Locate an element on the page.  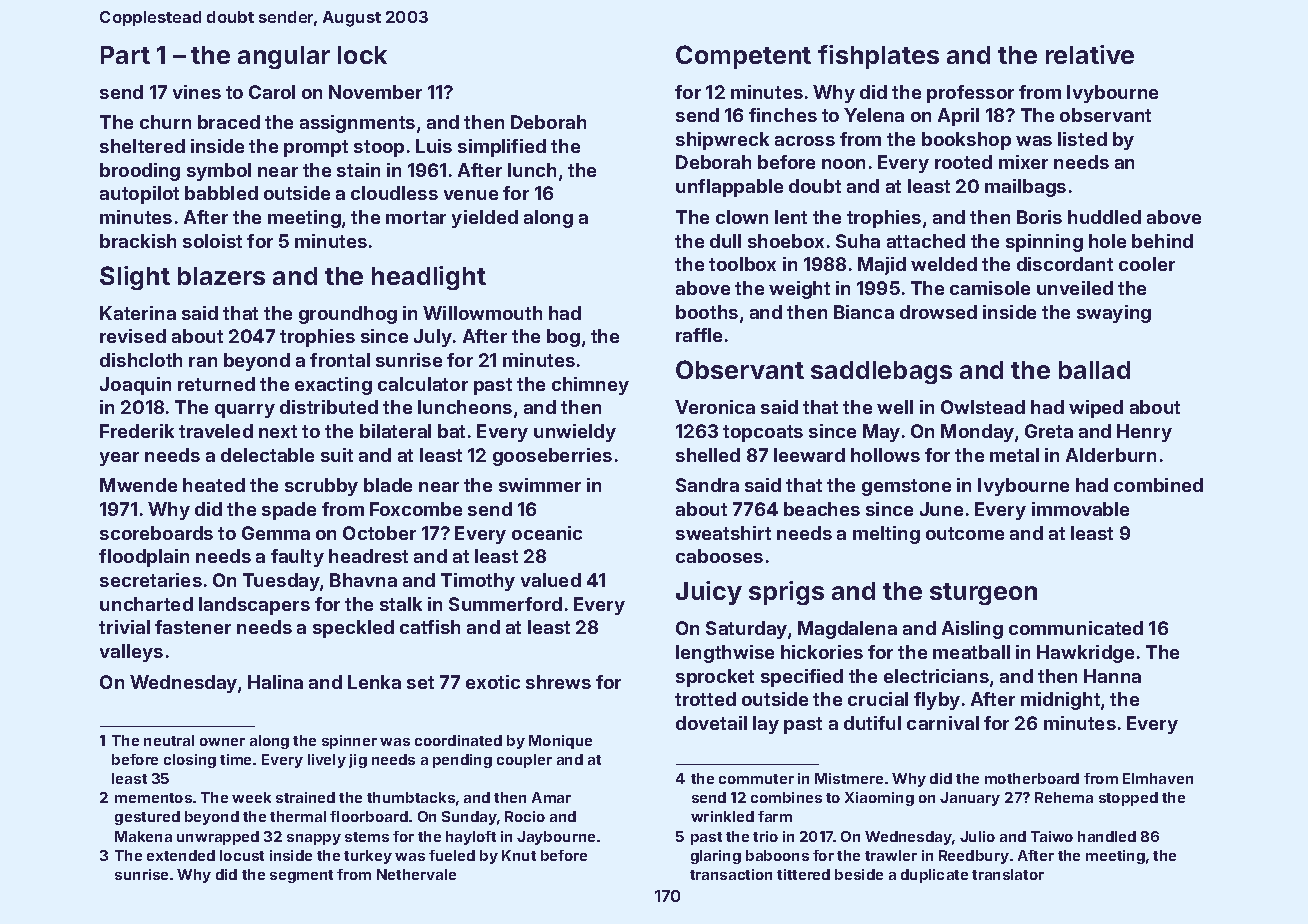
Joaquin is located at coordinates (135, 386).
